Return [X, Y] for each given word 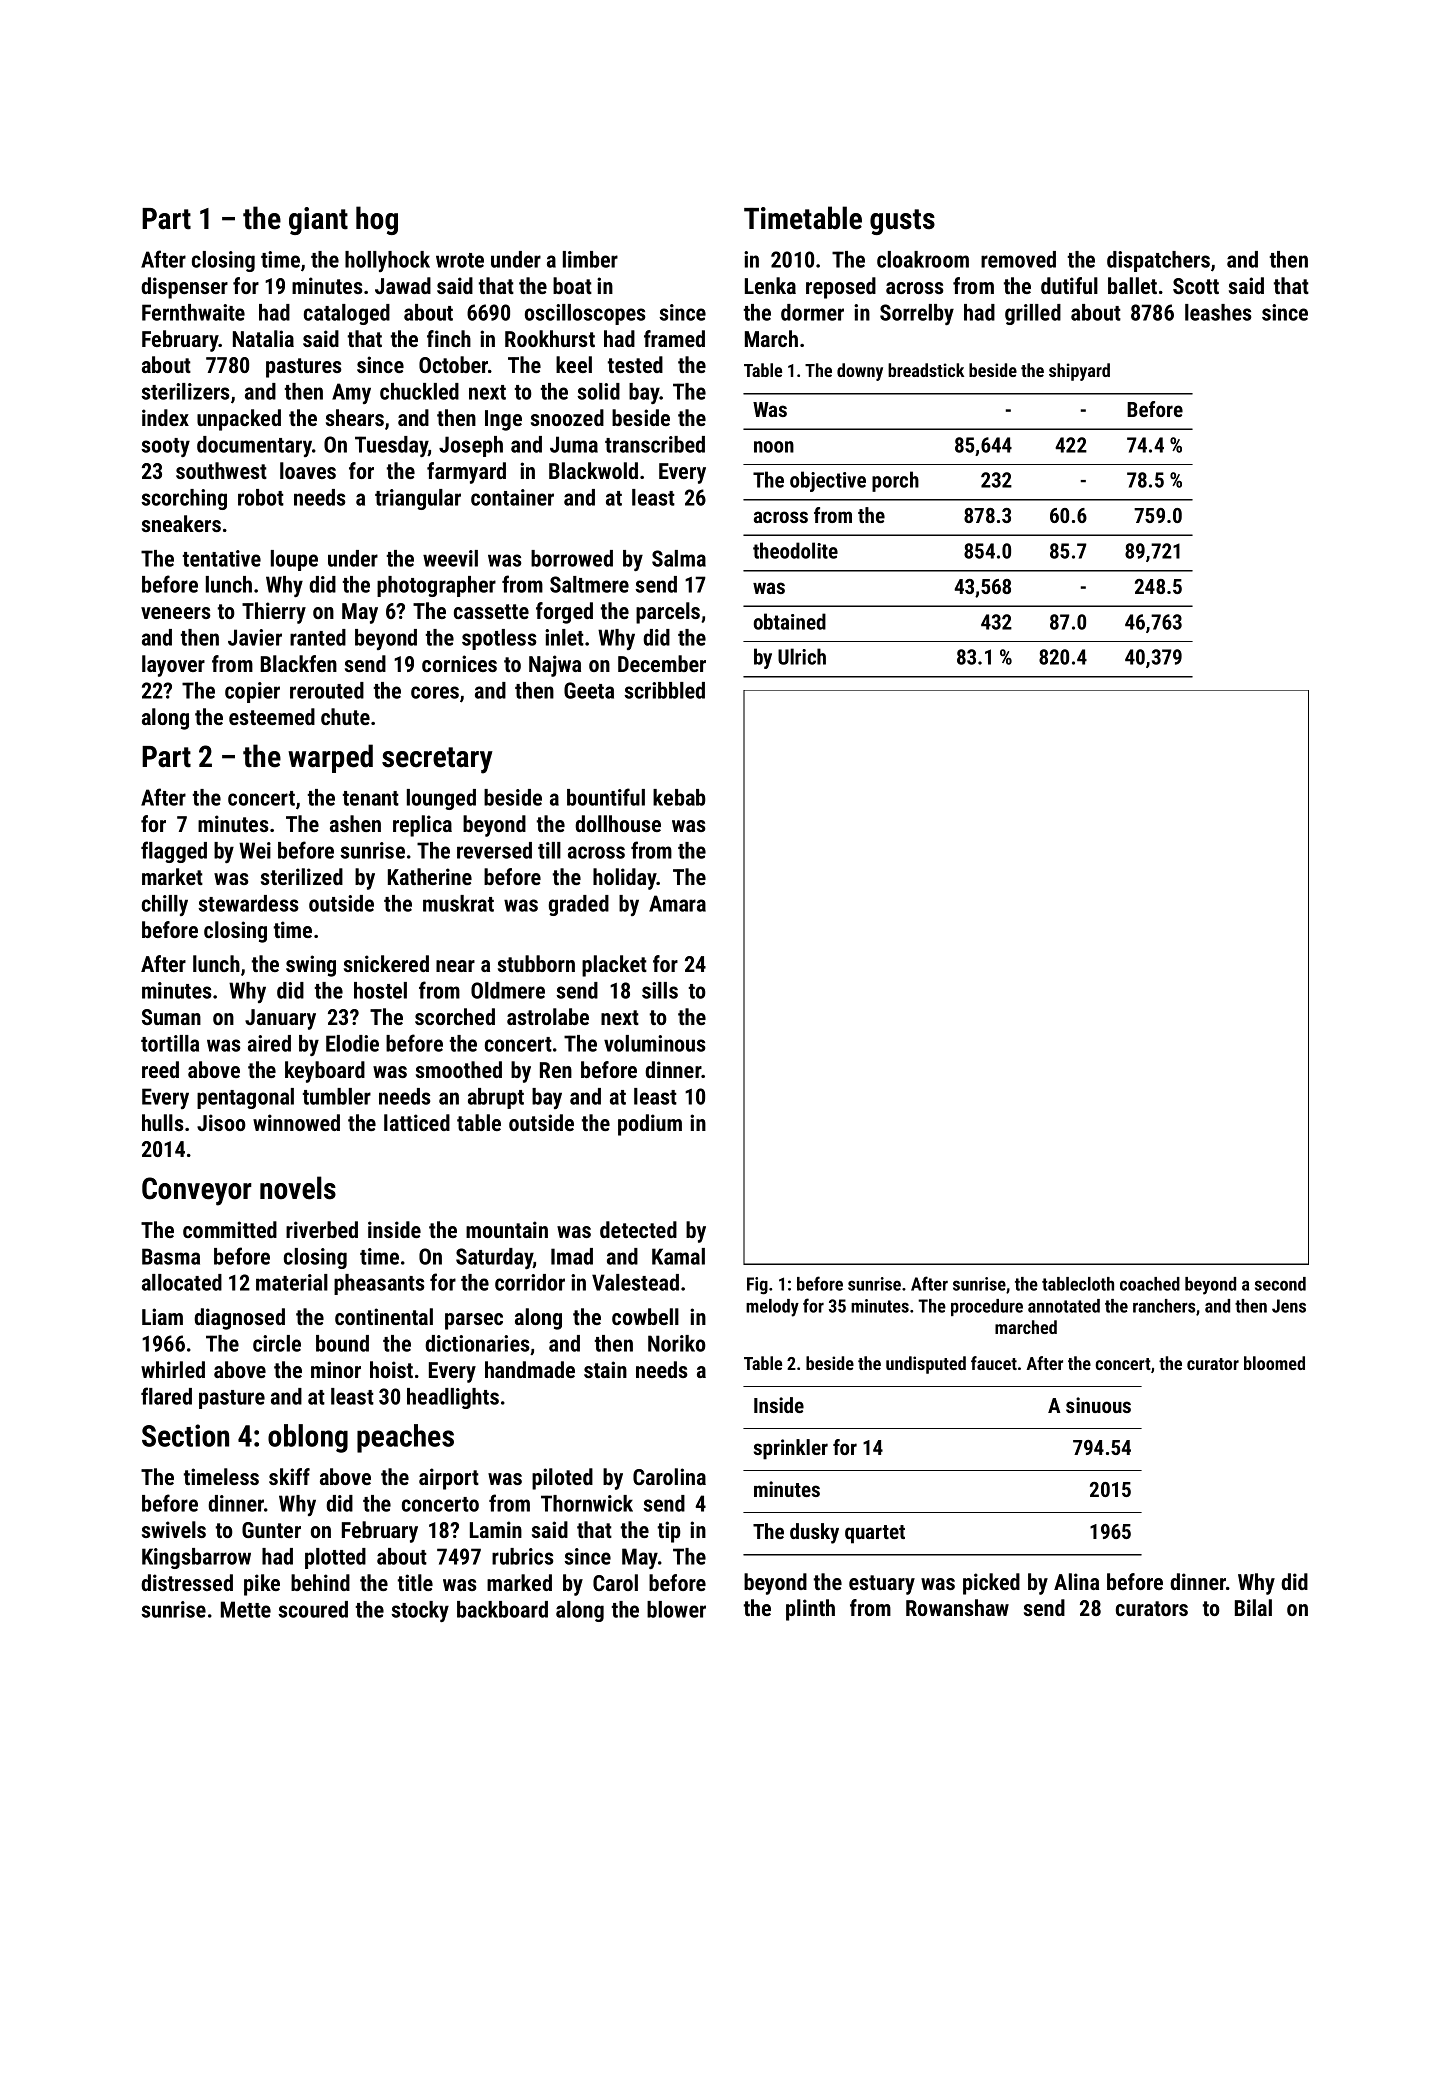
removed [1018, 259]
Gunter [271, 1530]
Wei [255, 850]
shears [355, 417]
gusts [902, 222]
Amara [677, 903]
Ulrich [802, 656]
